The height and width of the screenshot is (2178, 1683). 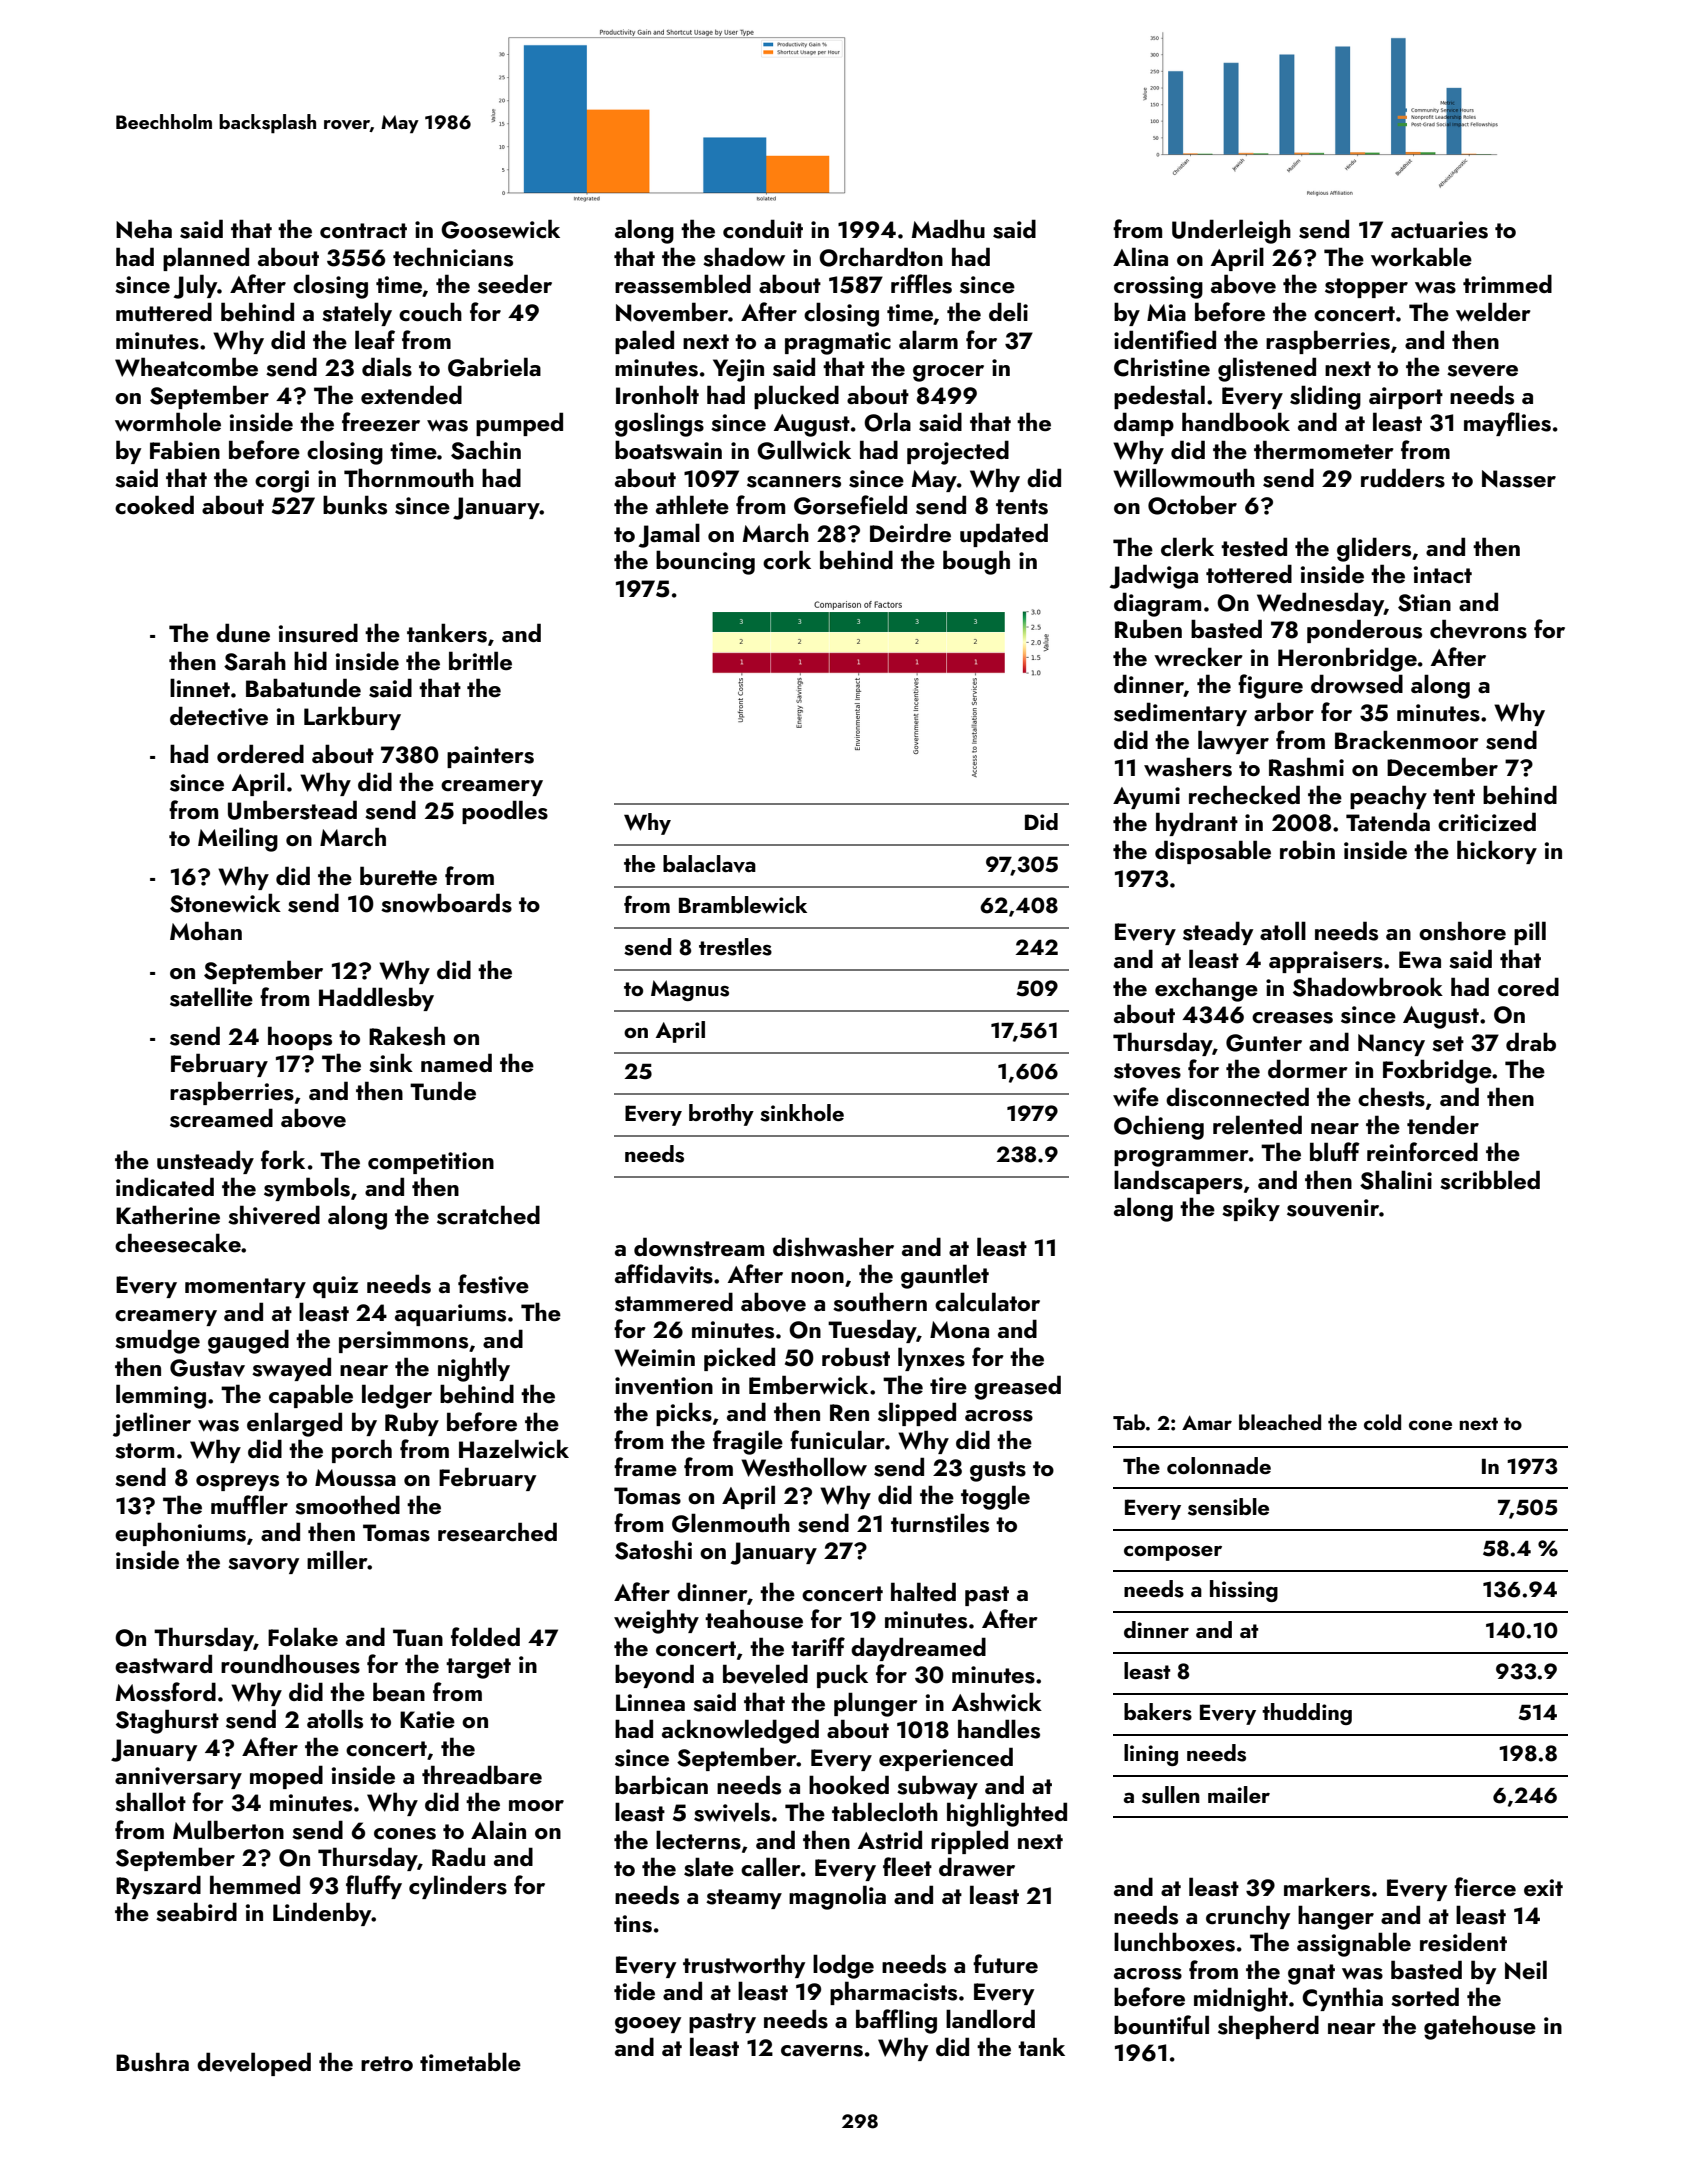 I want to click on target, so click(x=478, y=1668).
